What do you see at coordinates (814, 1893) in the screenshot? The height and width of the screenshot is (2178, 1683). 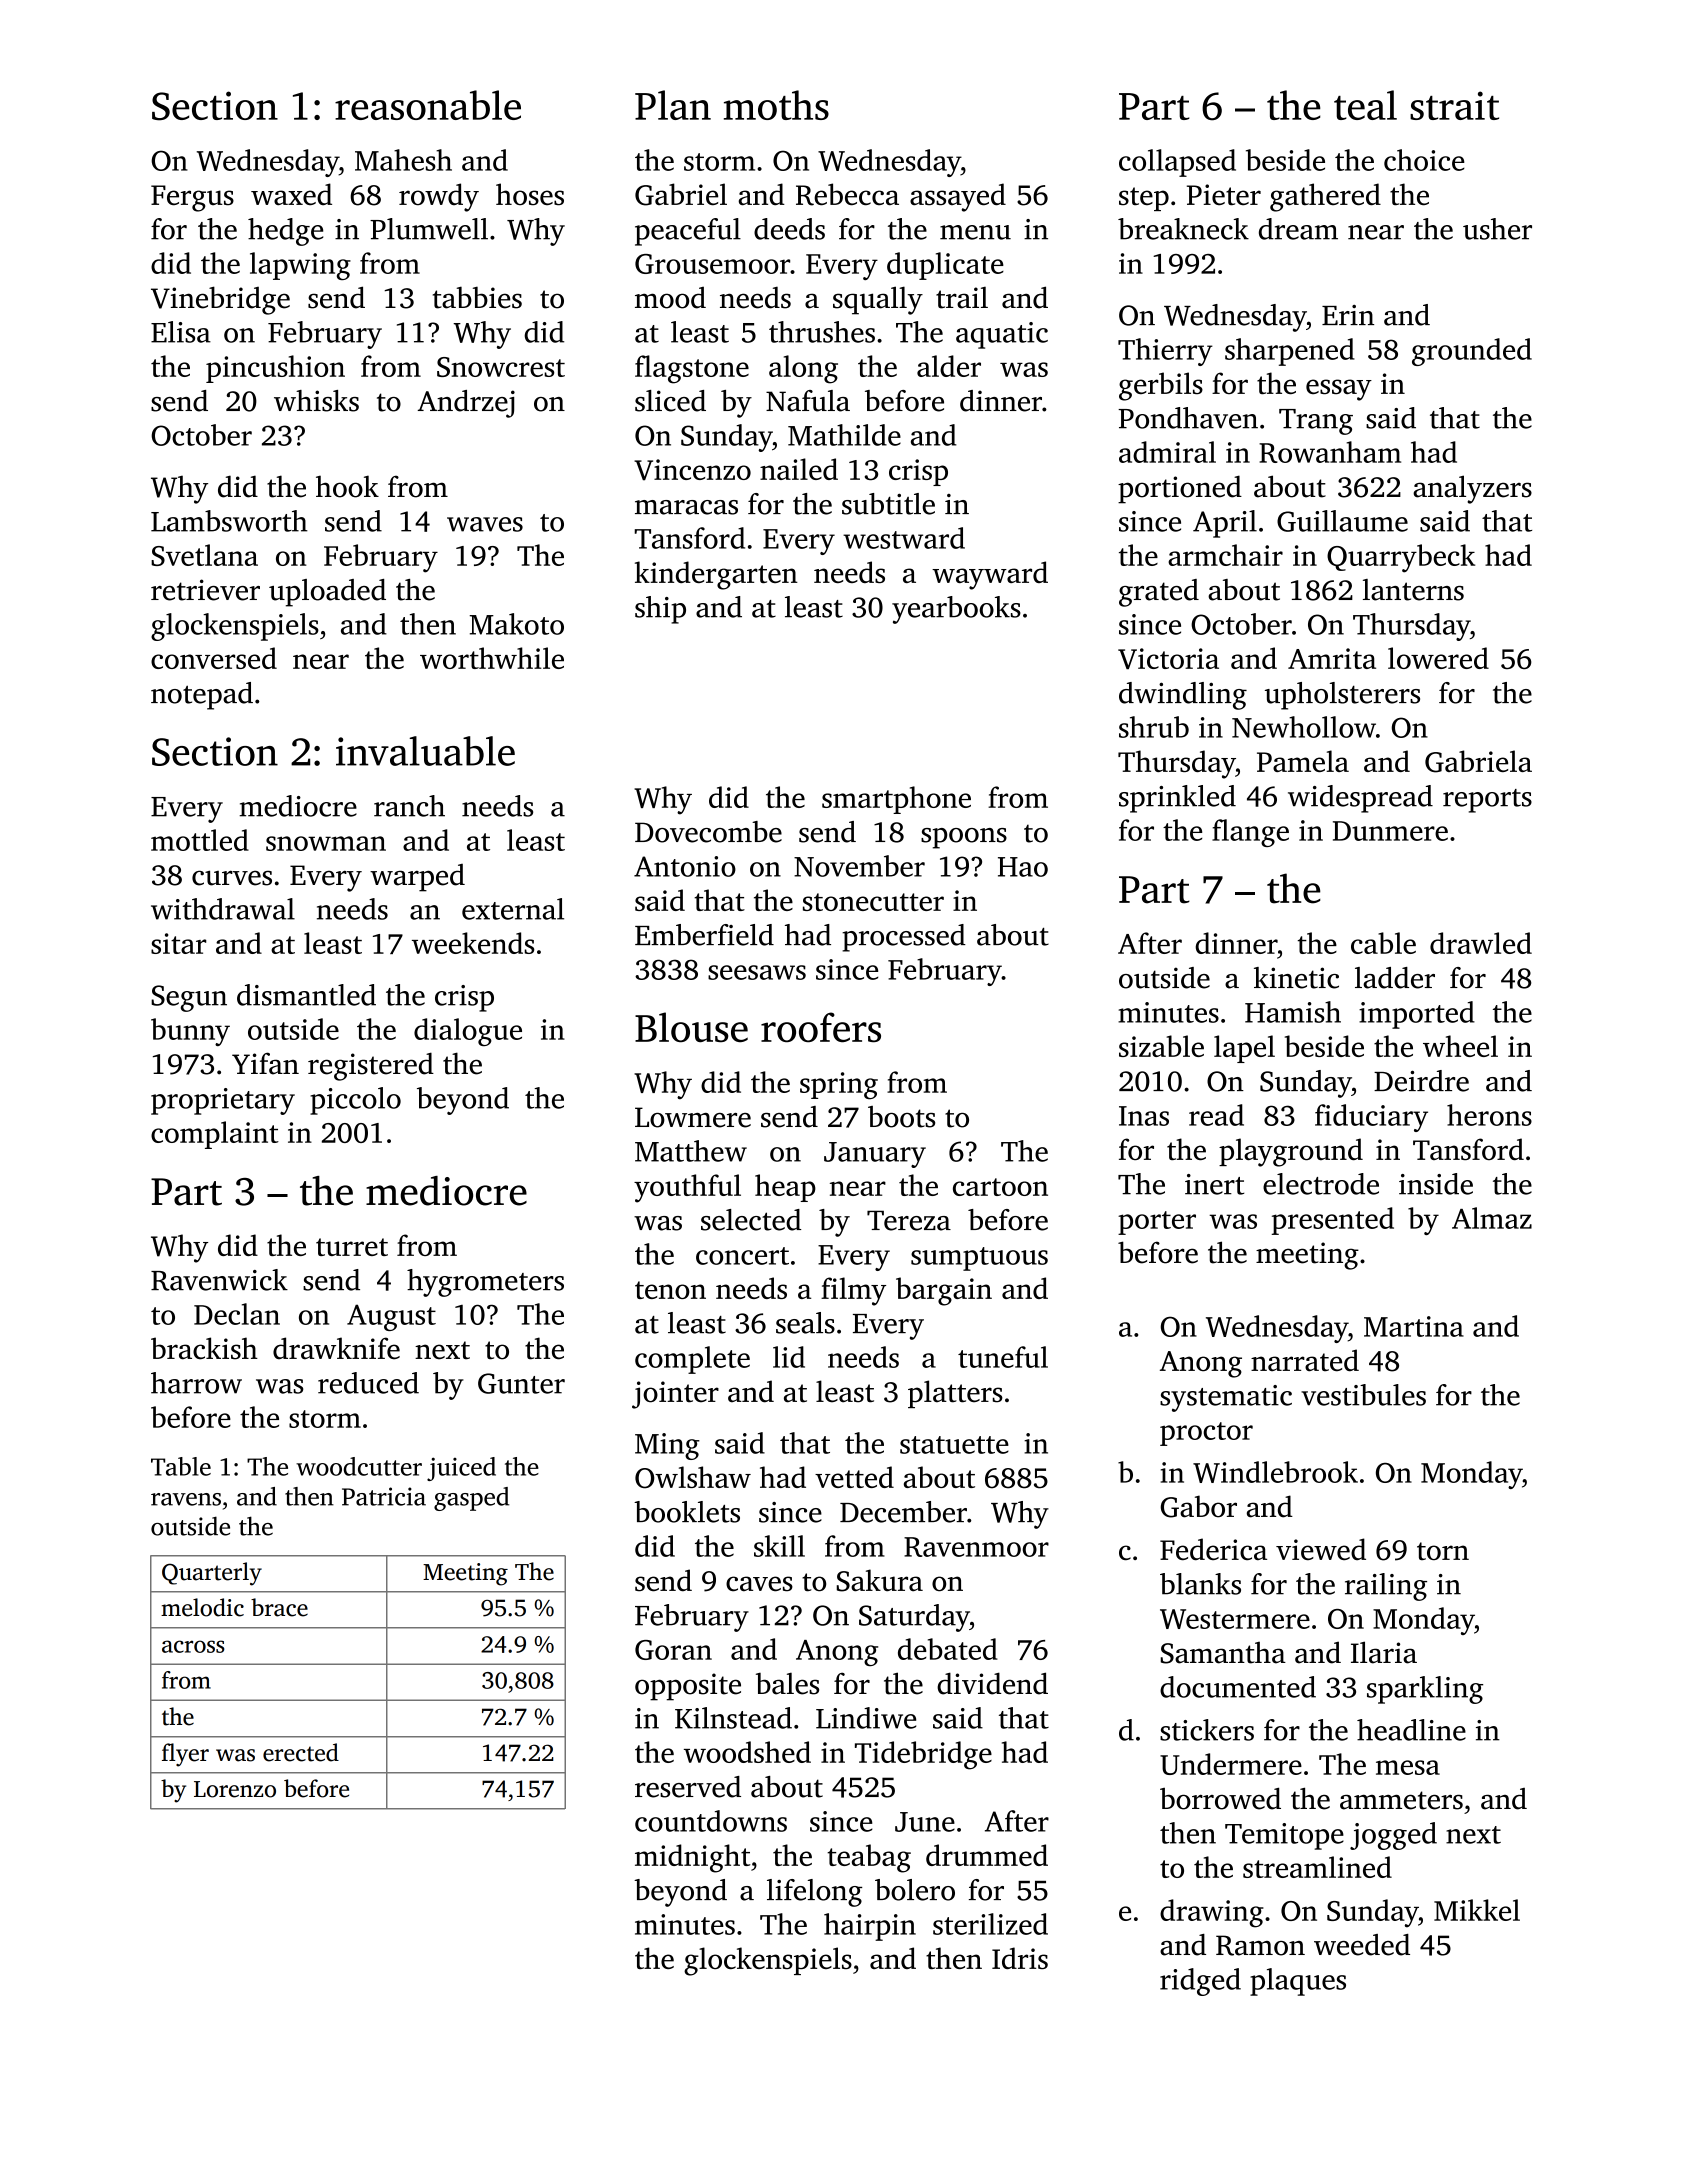 I see `lifelong` at bounding box center [814, 1893].
